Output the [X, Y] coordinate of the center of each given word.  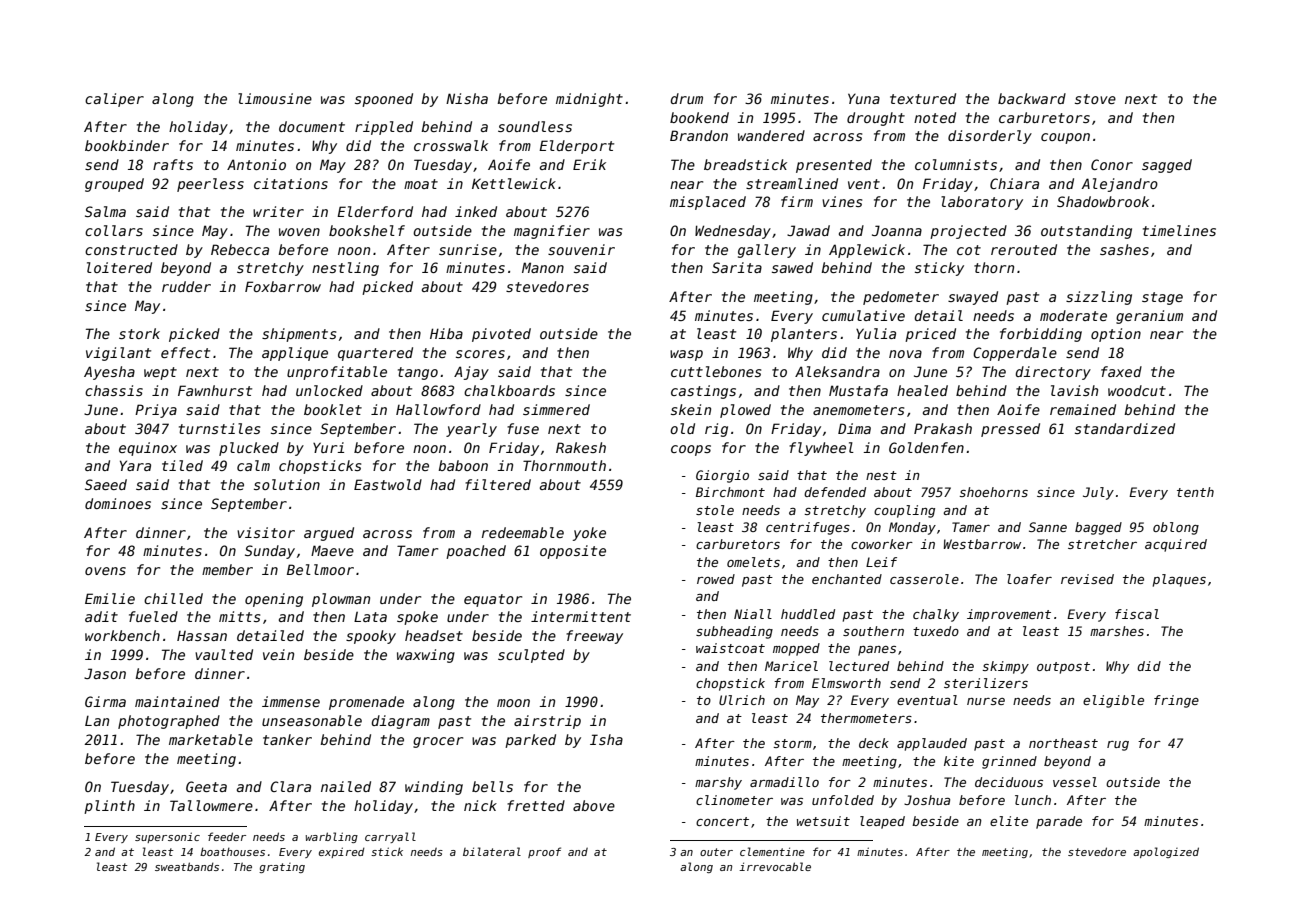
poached [476, 552]
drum [686, 98]
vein [278, 654]
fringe [1176, 701]
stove [1095, 99]
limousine [275, 98]
